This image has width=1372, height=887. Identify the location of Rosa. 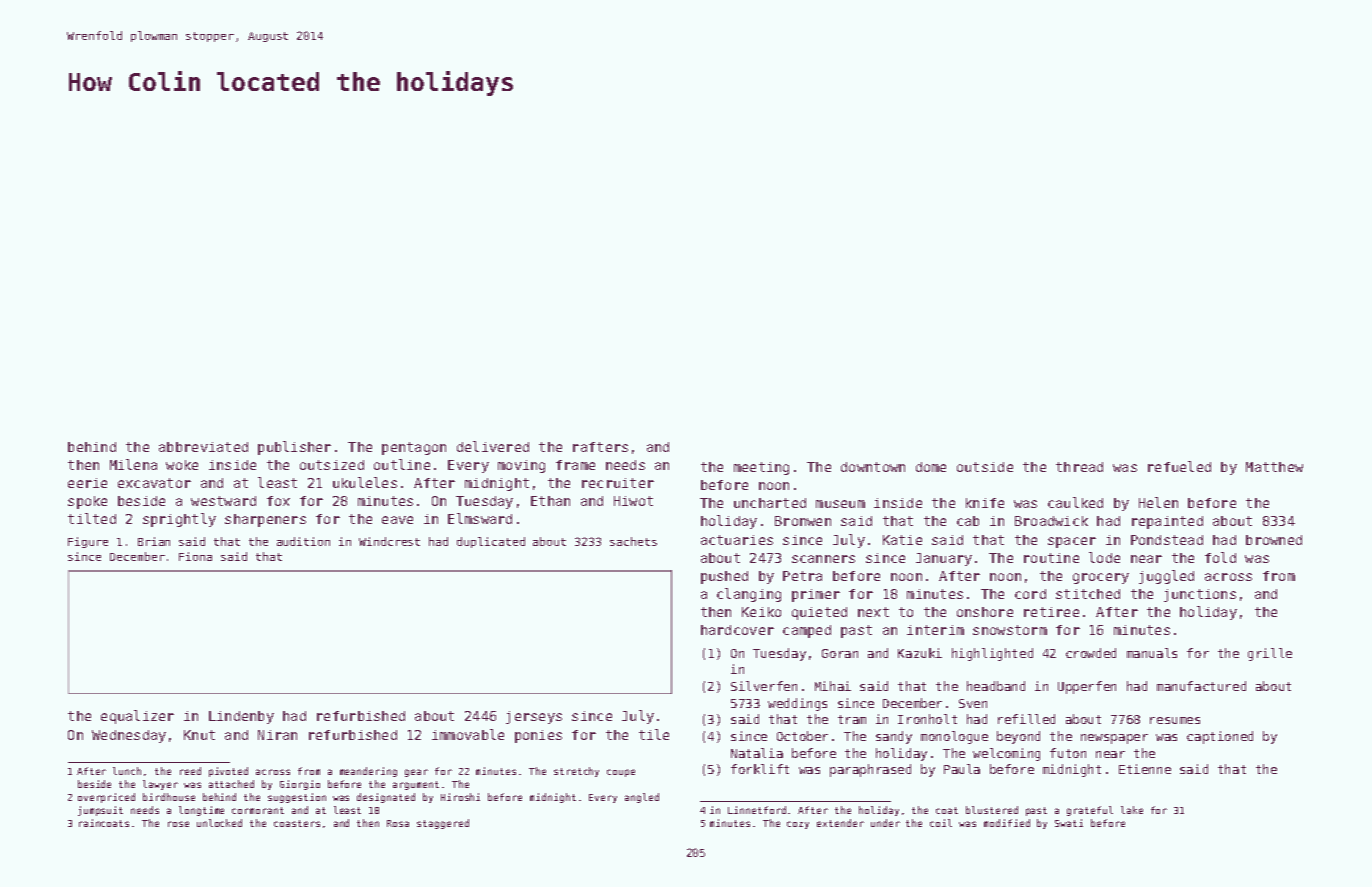
(398, 823).
